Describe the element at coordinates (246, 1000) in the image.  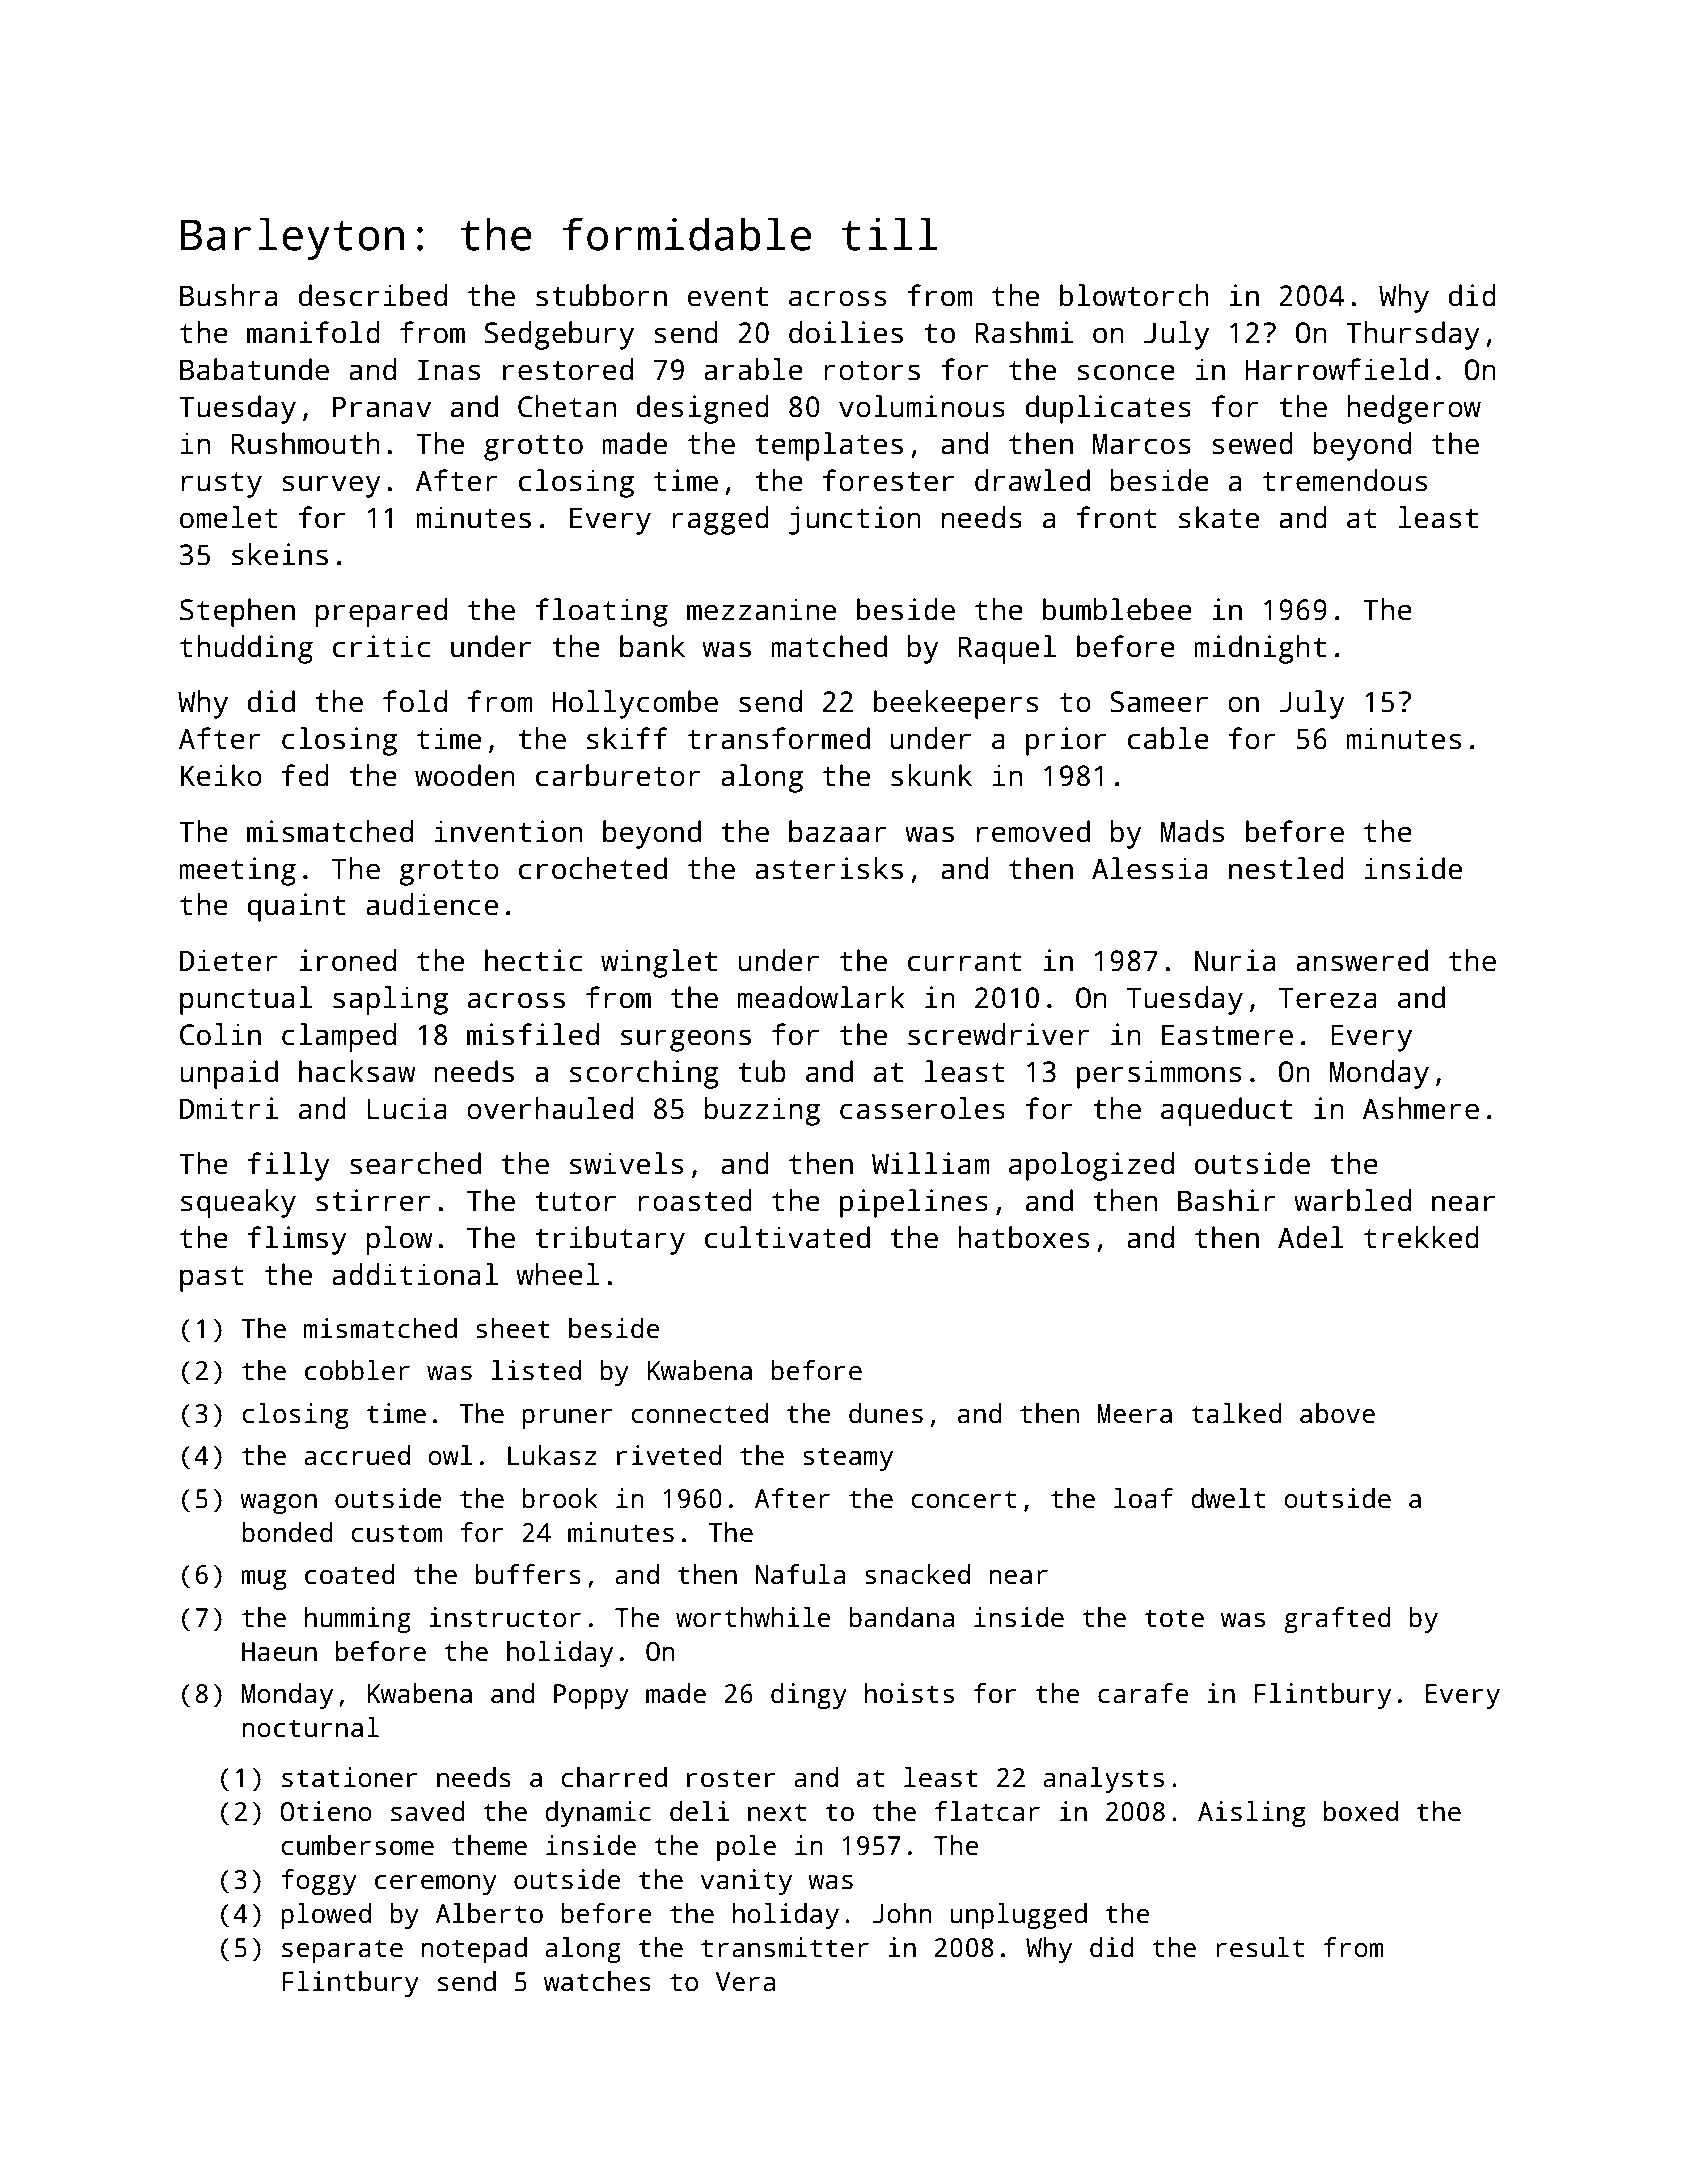
I see `punctual` at that location.
